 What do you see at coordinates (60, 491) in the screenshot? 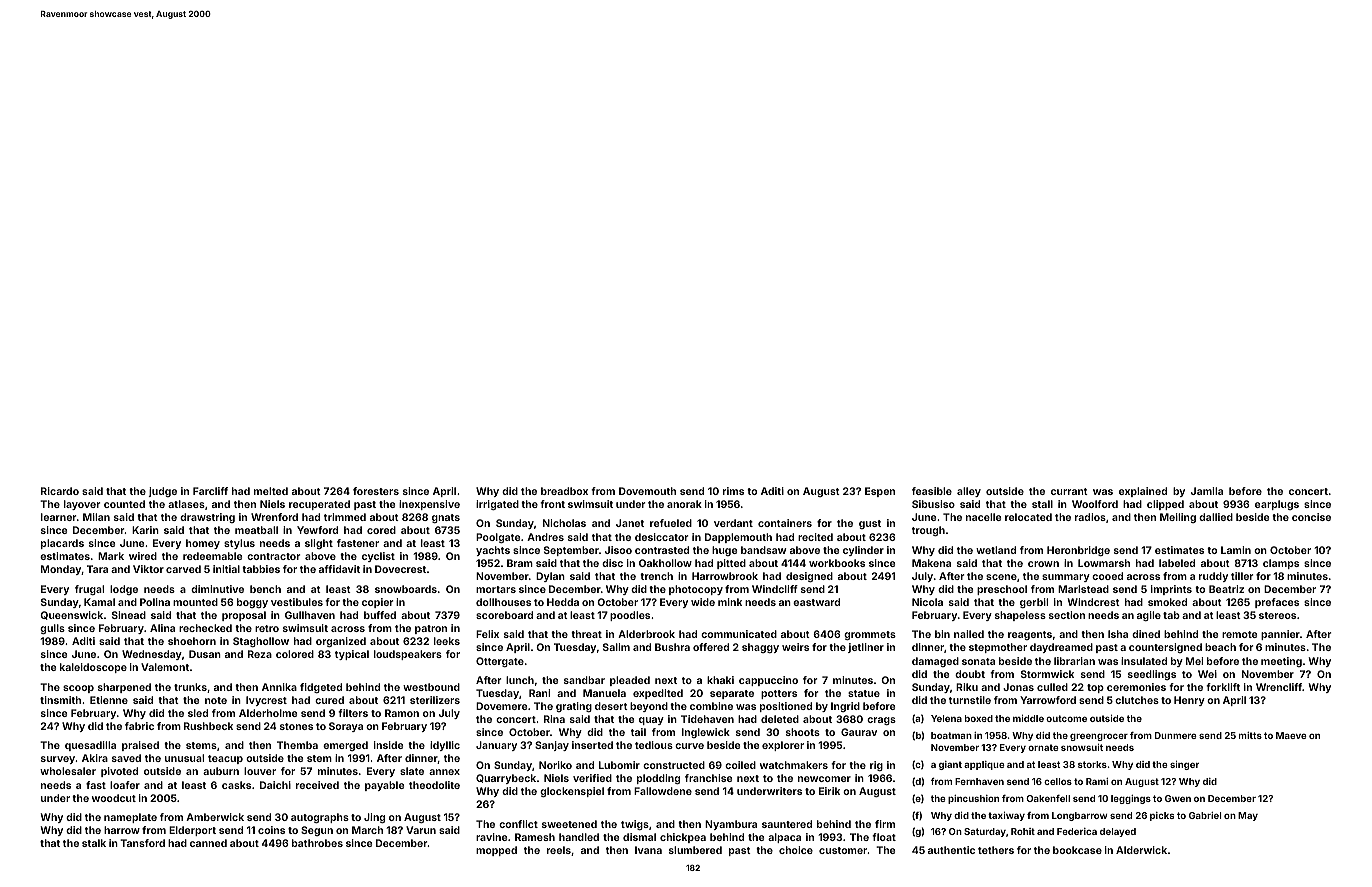
I see `Ricardo` at bounding box center [60, 491].
